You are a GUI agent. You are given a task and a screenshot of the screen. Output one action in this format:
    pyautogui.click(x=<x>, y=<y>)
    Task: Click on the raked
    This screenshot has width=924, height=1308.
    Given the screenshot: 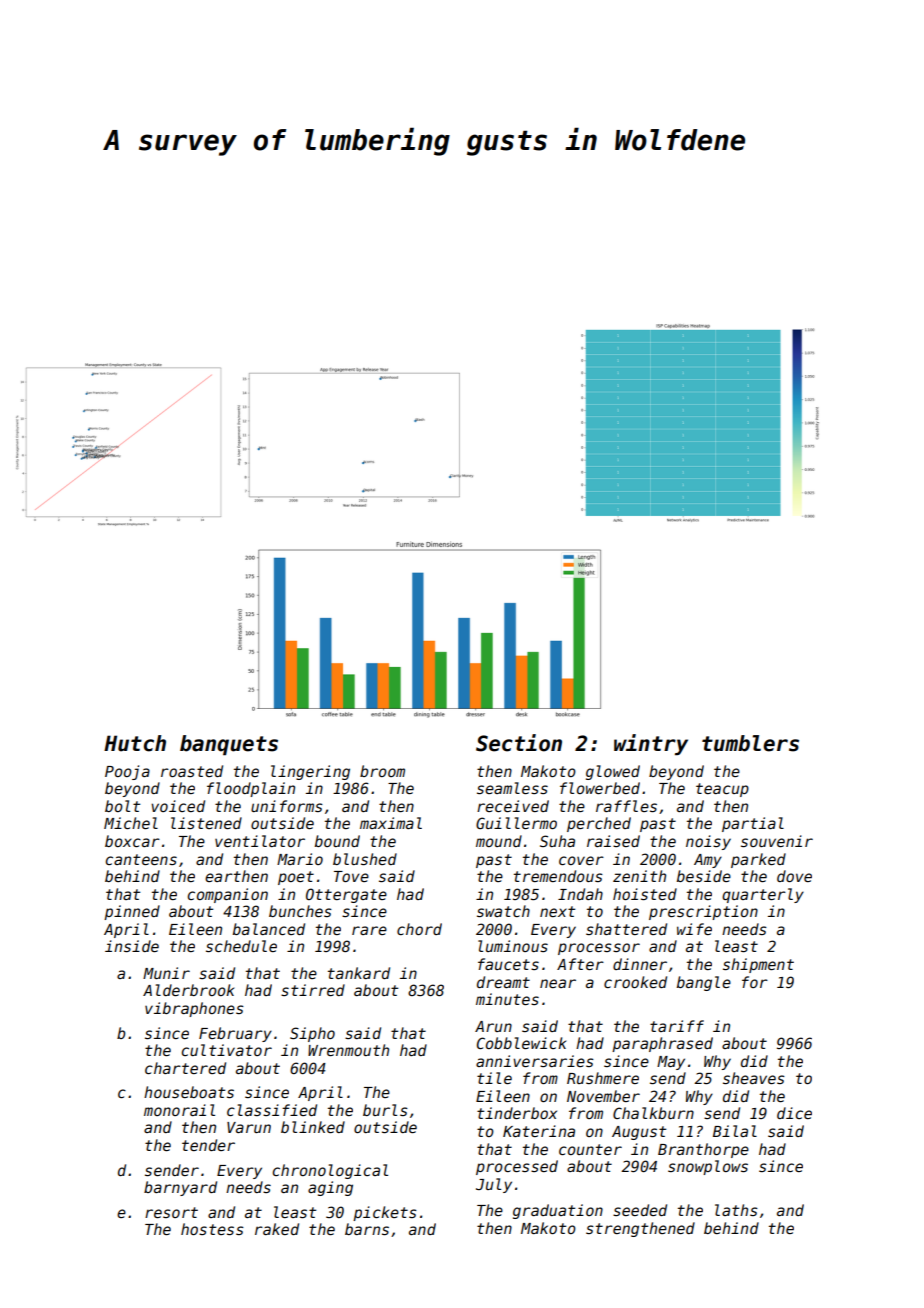 What is the action you would take?
    pyautogui.click(x=277, y=1229)
